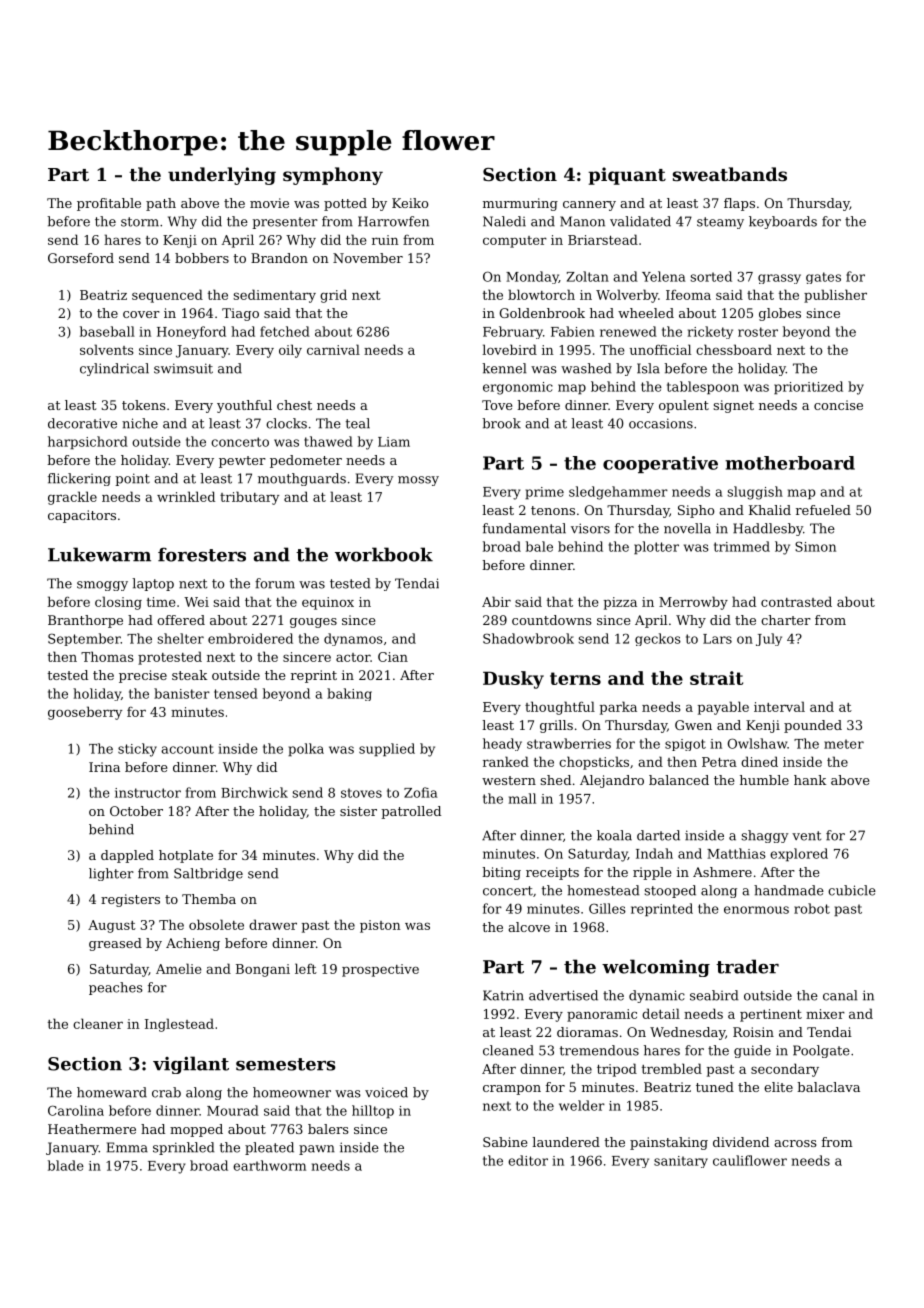 The height and width of the screenshot is (1308, 924). Describe the element at coordinates (161, 204) in the screenshot. I see `path` at that location.
